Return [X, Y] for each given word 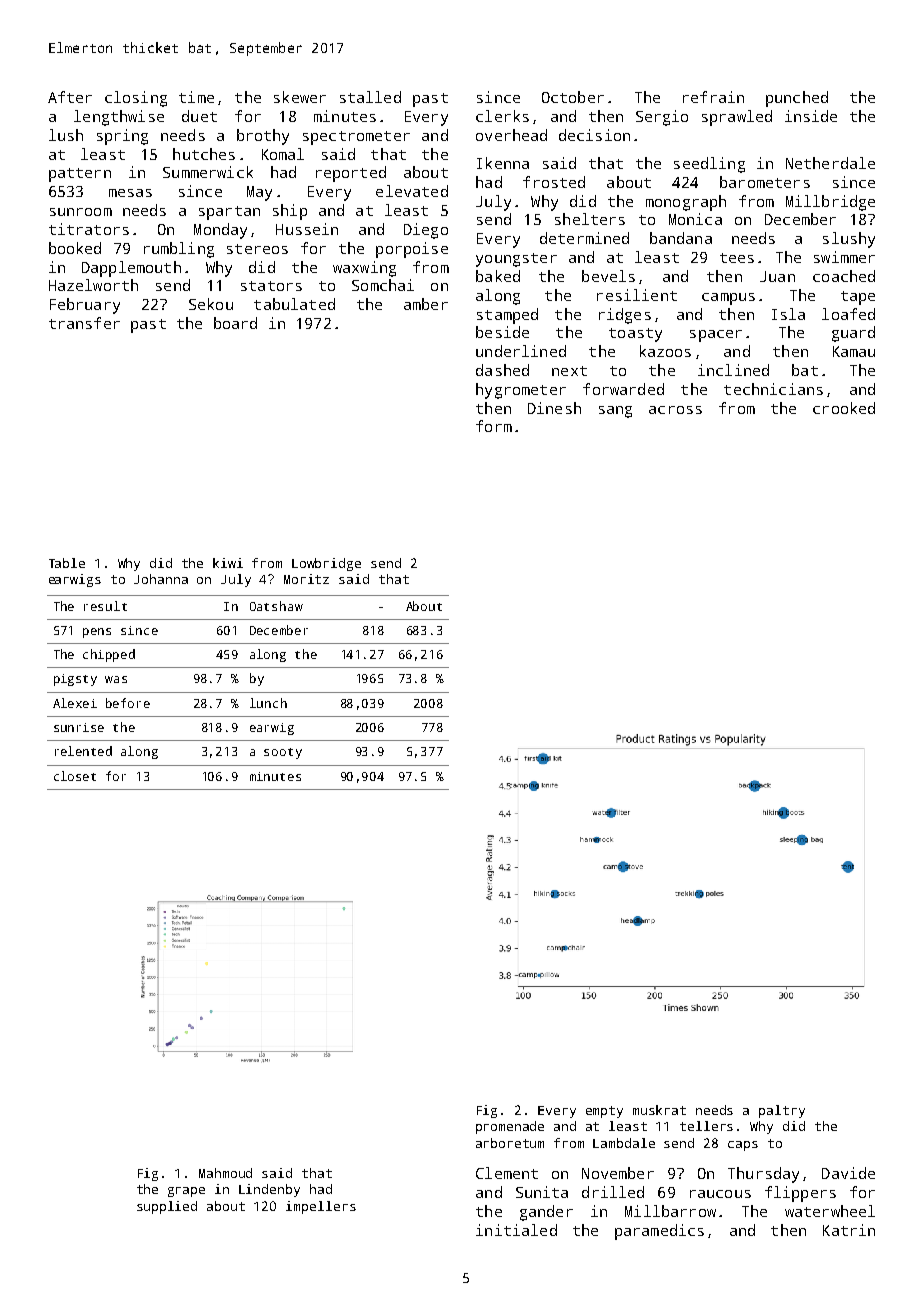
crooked [844, 408]
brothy [263, 137]
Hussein [307, 229]
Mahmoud [225, 1173]
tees [737, 258]
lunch [268, 703]
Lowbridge [326, 564]
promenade [510, 1127]
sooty [283, 753]
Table [67, 563]
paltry [782, 1111]
